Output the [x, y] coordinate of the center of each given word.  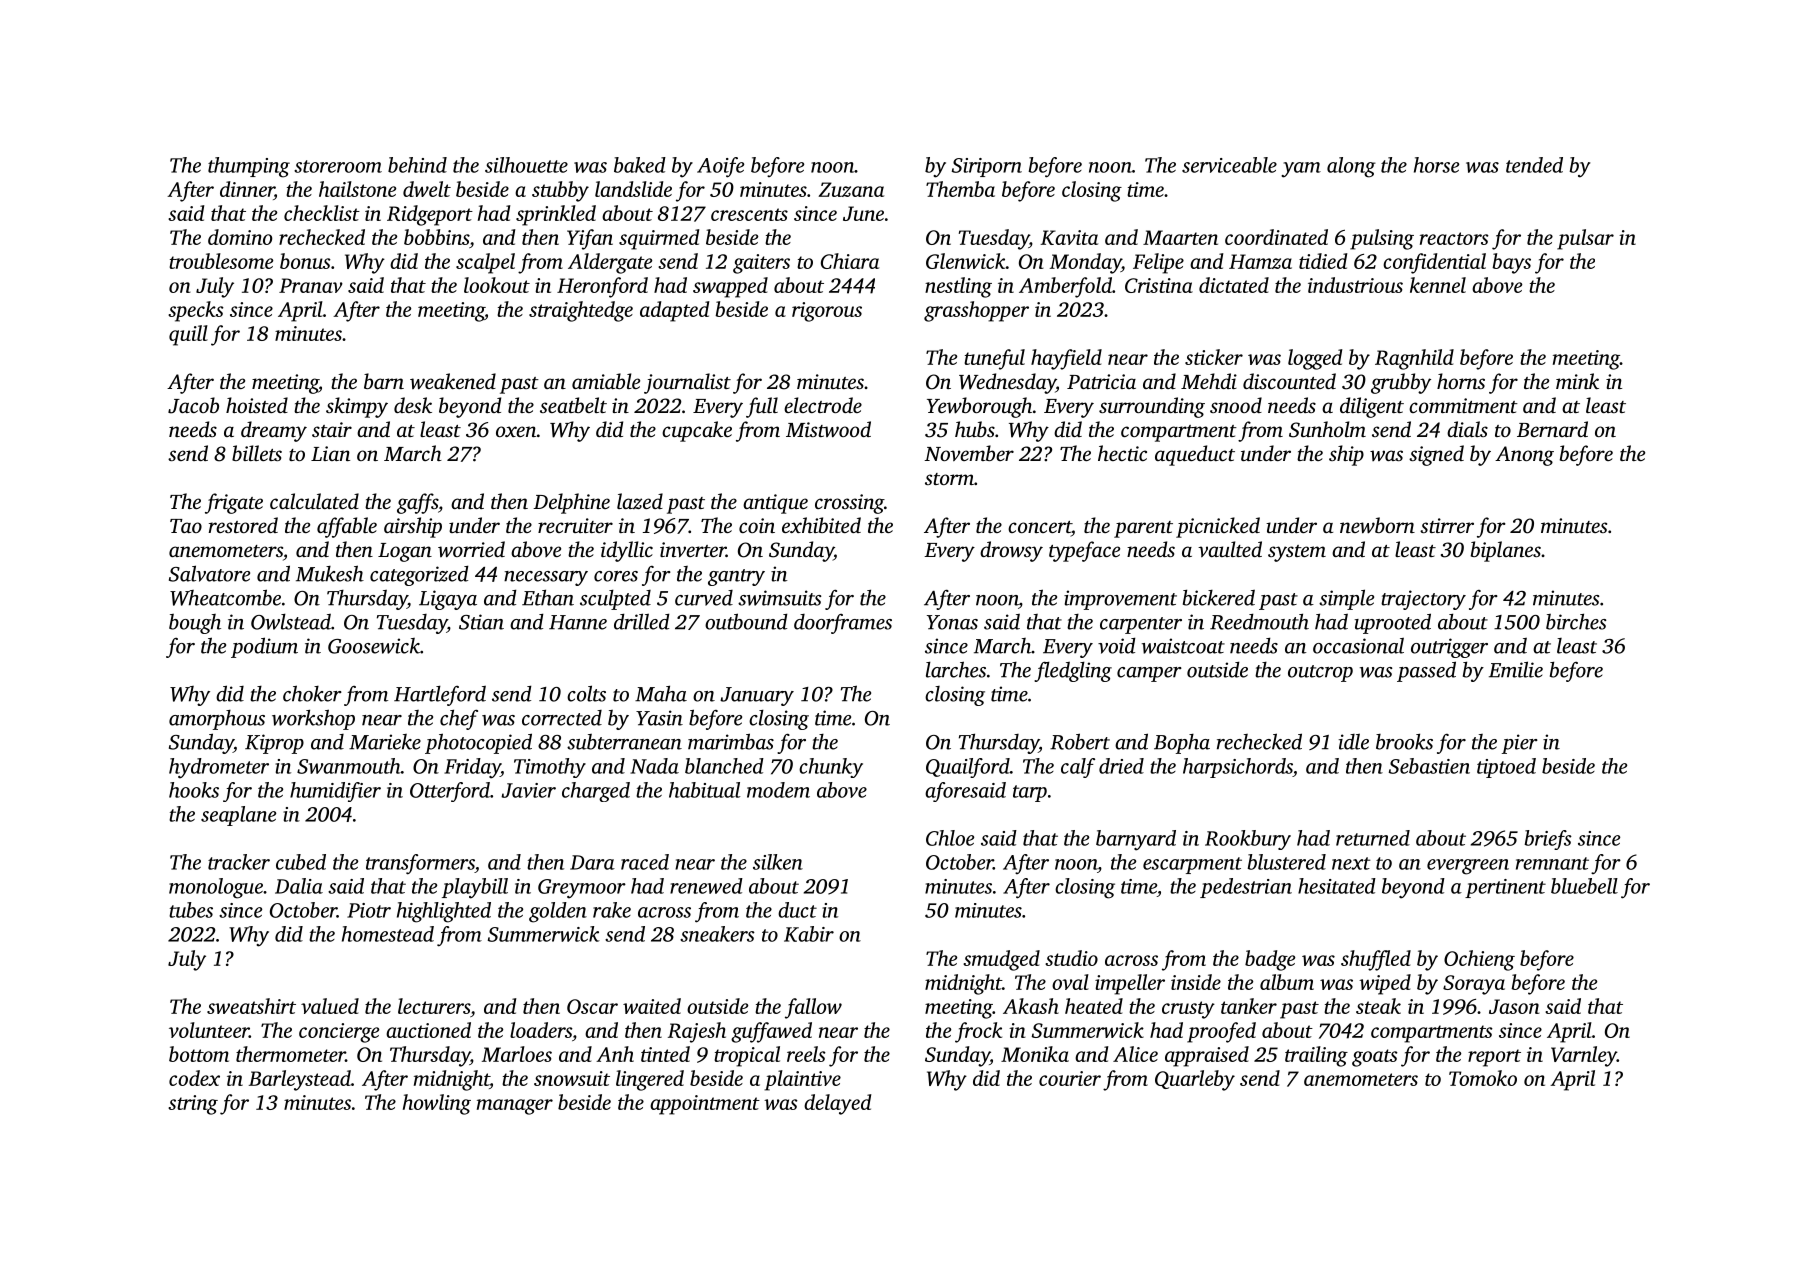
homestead [388, 934]
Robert [1080, 741]
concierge [339, 1033]
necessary [546, 578]
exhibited [821, 525]
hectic [1122, 453]
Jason [1514, 1006]
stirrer [1447, 525]
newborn [1377, 525]
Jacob [193, 405]
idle [1354, 741]
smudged [1001, 960]
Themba [960, 189]
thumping [249, 167]
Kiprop [274, 744]
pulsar [1585, 239]
